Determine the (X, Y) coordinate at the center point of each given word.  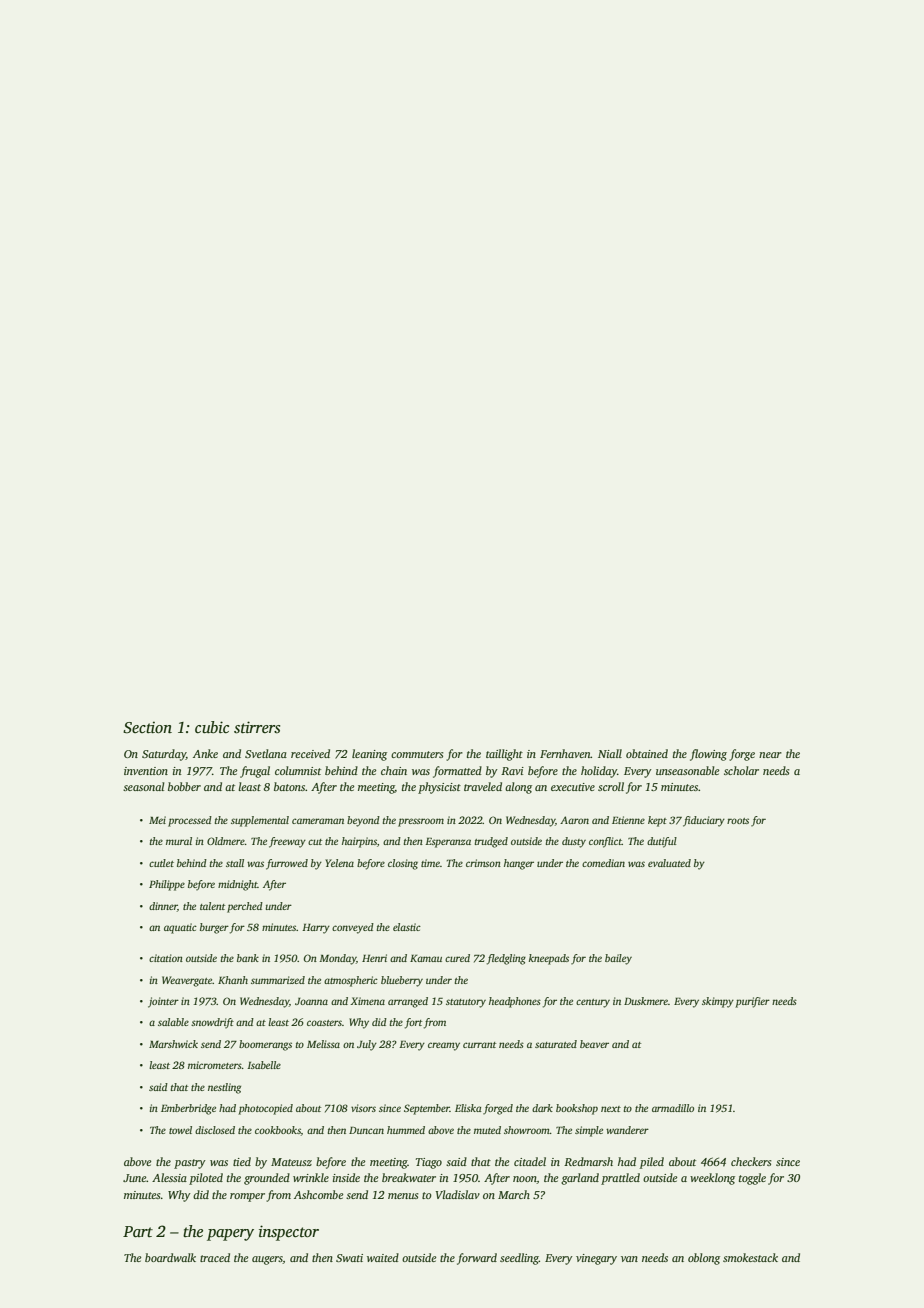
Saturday (164, 755)
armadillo (673, 1108)
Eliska (468, 1108)
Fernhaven (565, 753)
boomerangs (265, 1045)
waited (383, 1257)
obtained (647, 753)
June (134, 1178)
